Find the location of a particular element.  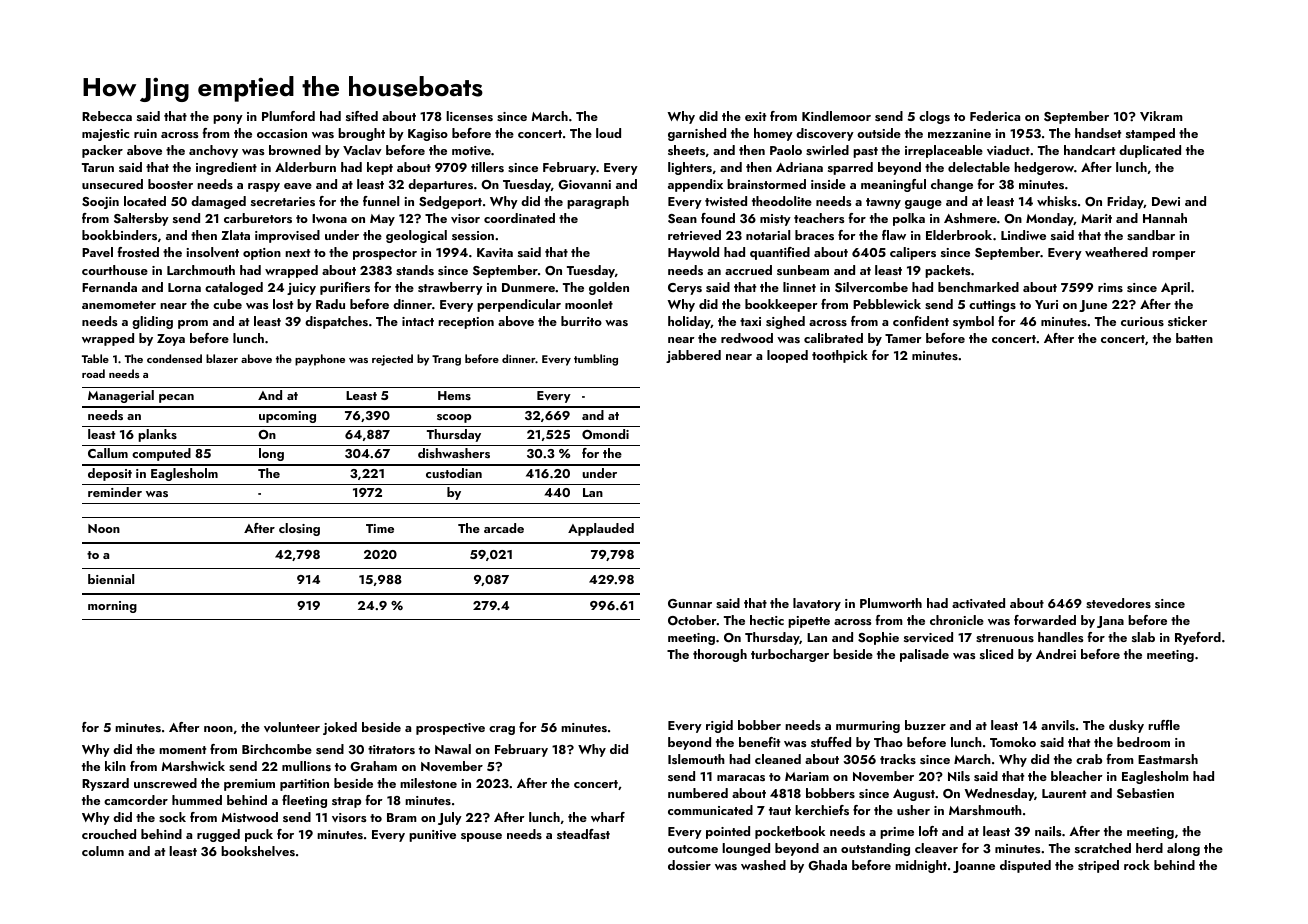

Vikram is located at coordinates (1161, 116).
